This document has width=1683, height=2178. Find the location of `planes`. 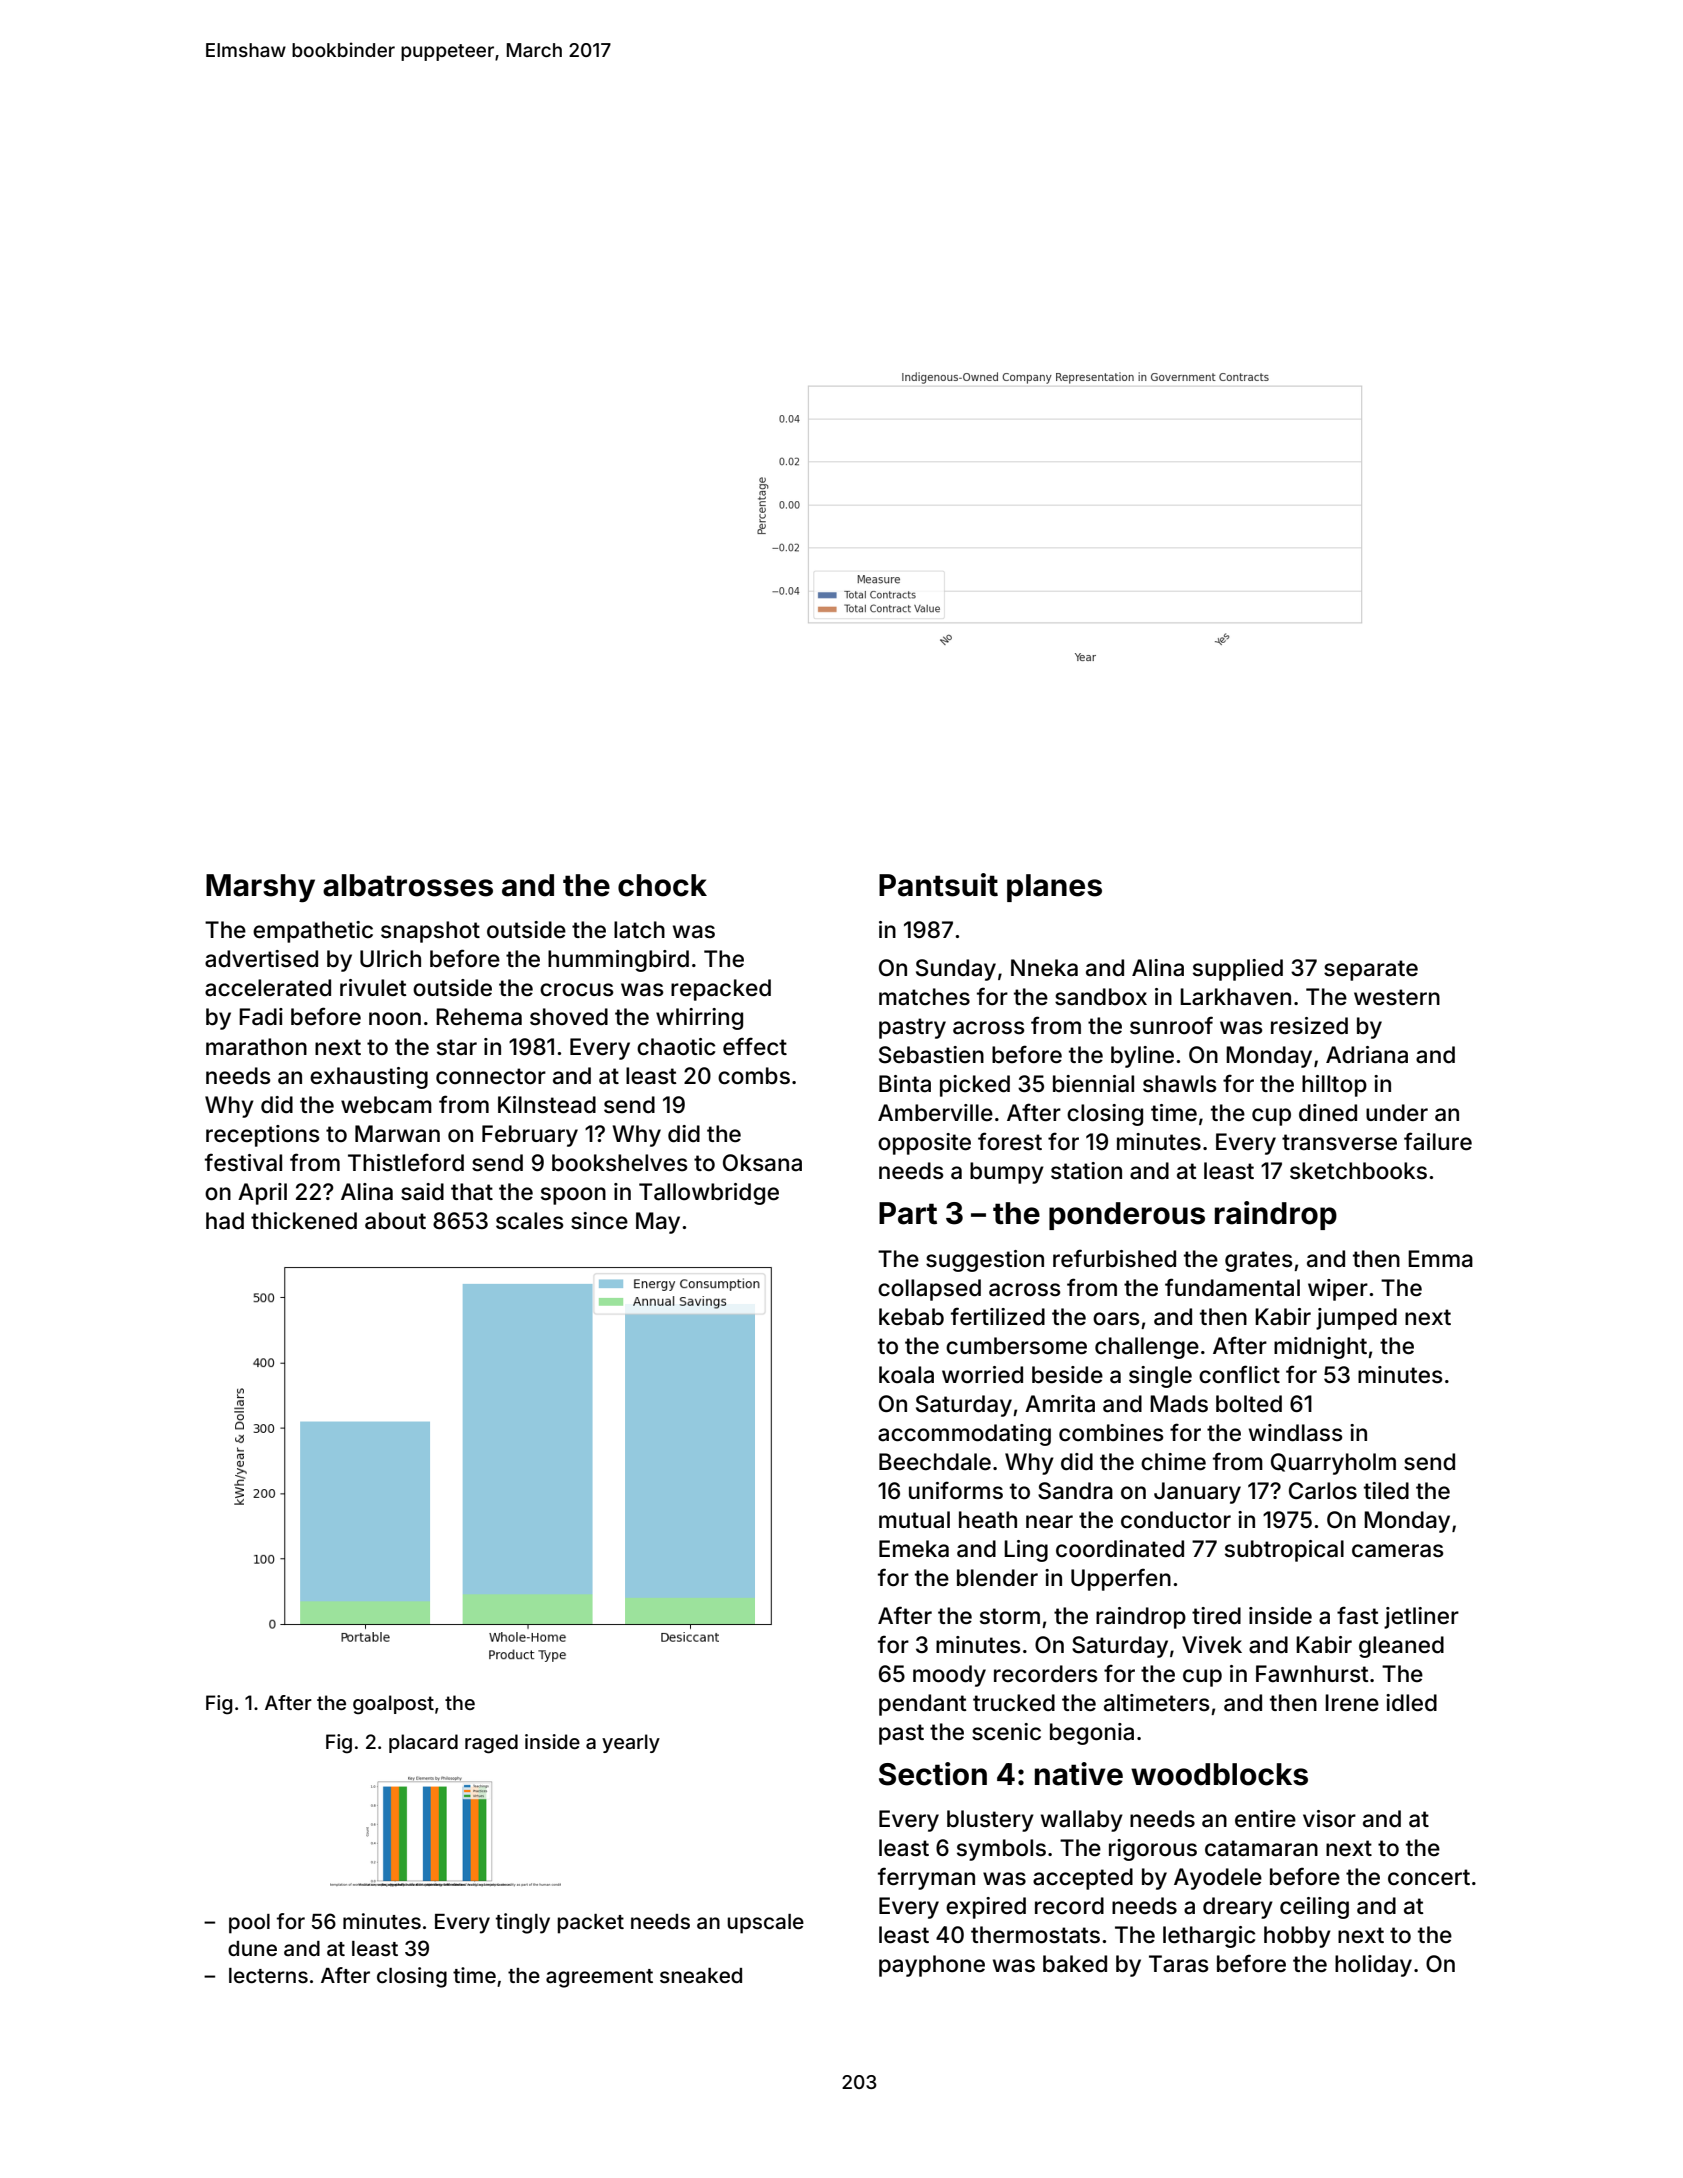

planes is located at coordinates (1054, 888).
